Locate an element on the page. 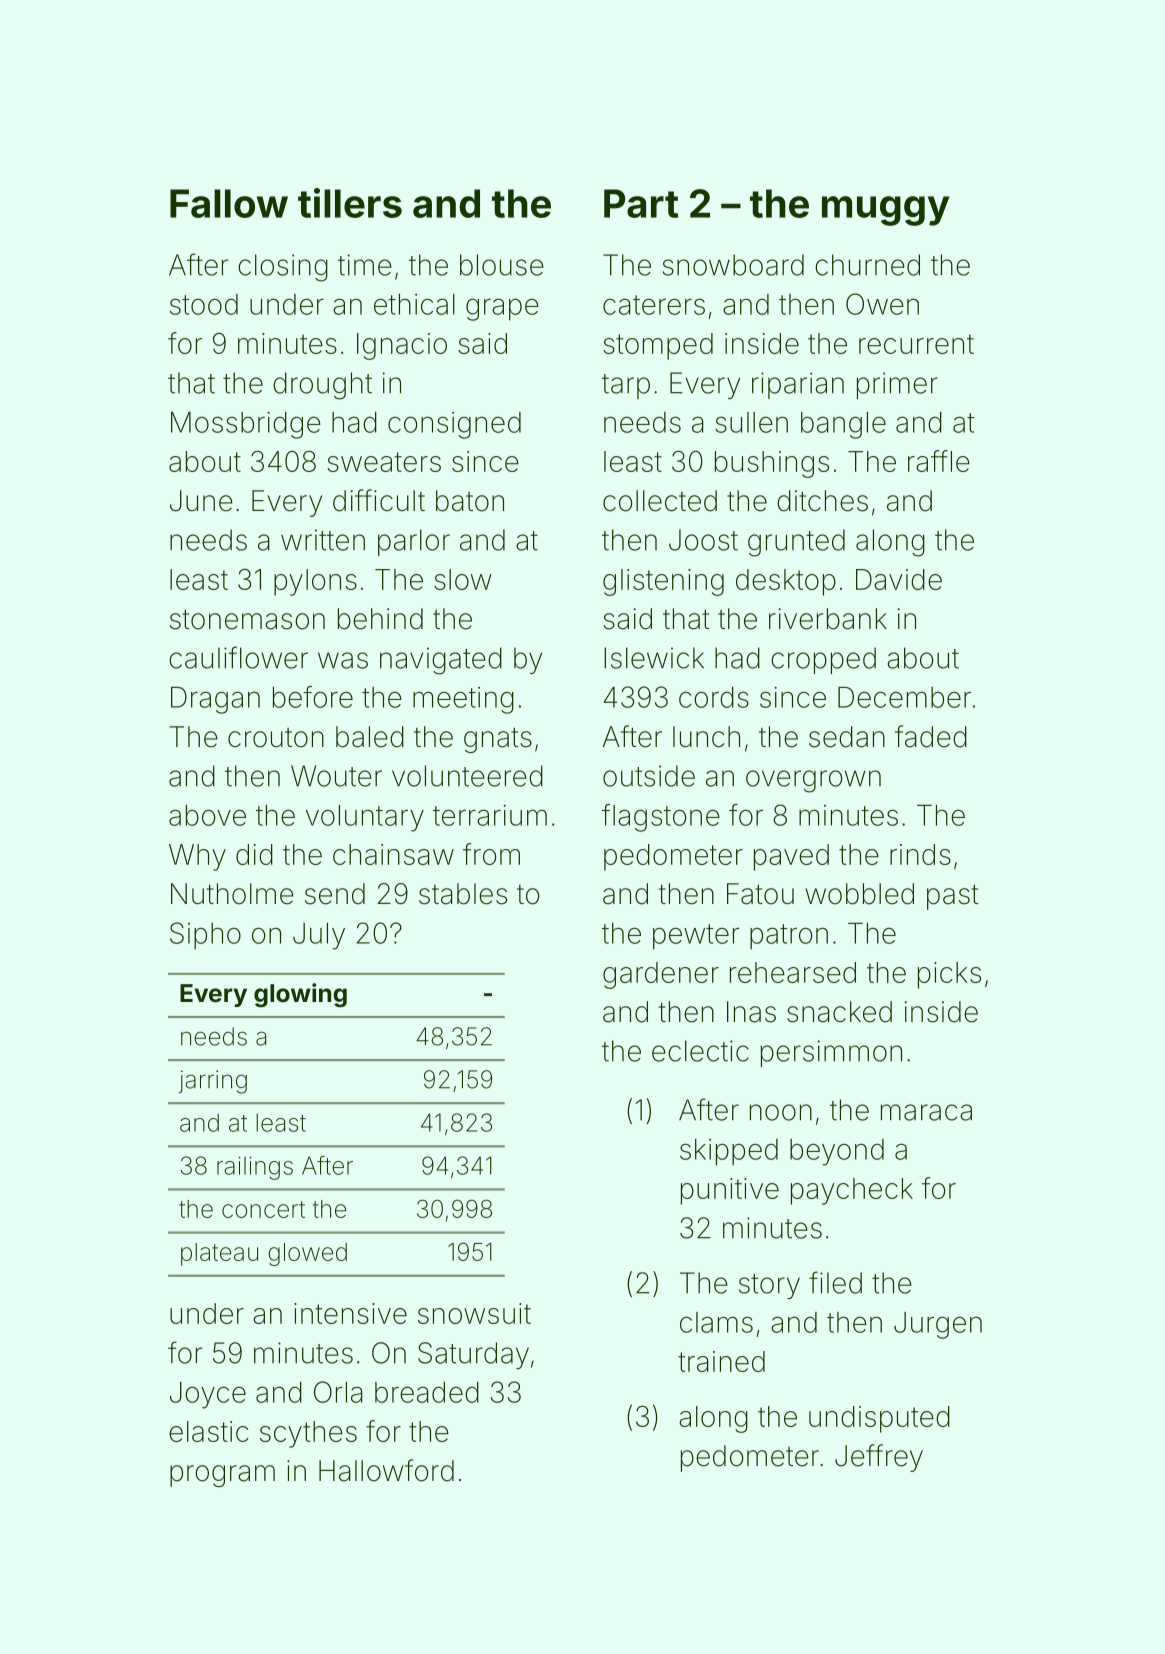 This document has height=1654, width=1165. scythes is located at coordinates (308, 1434).
